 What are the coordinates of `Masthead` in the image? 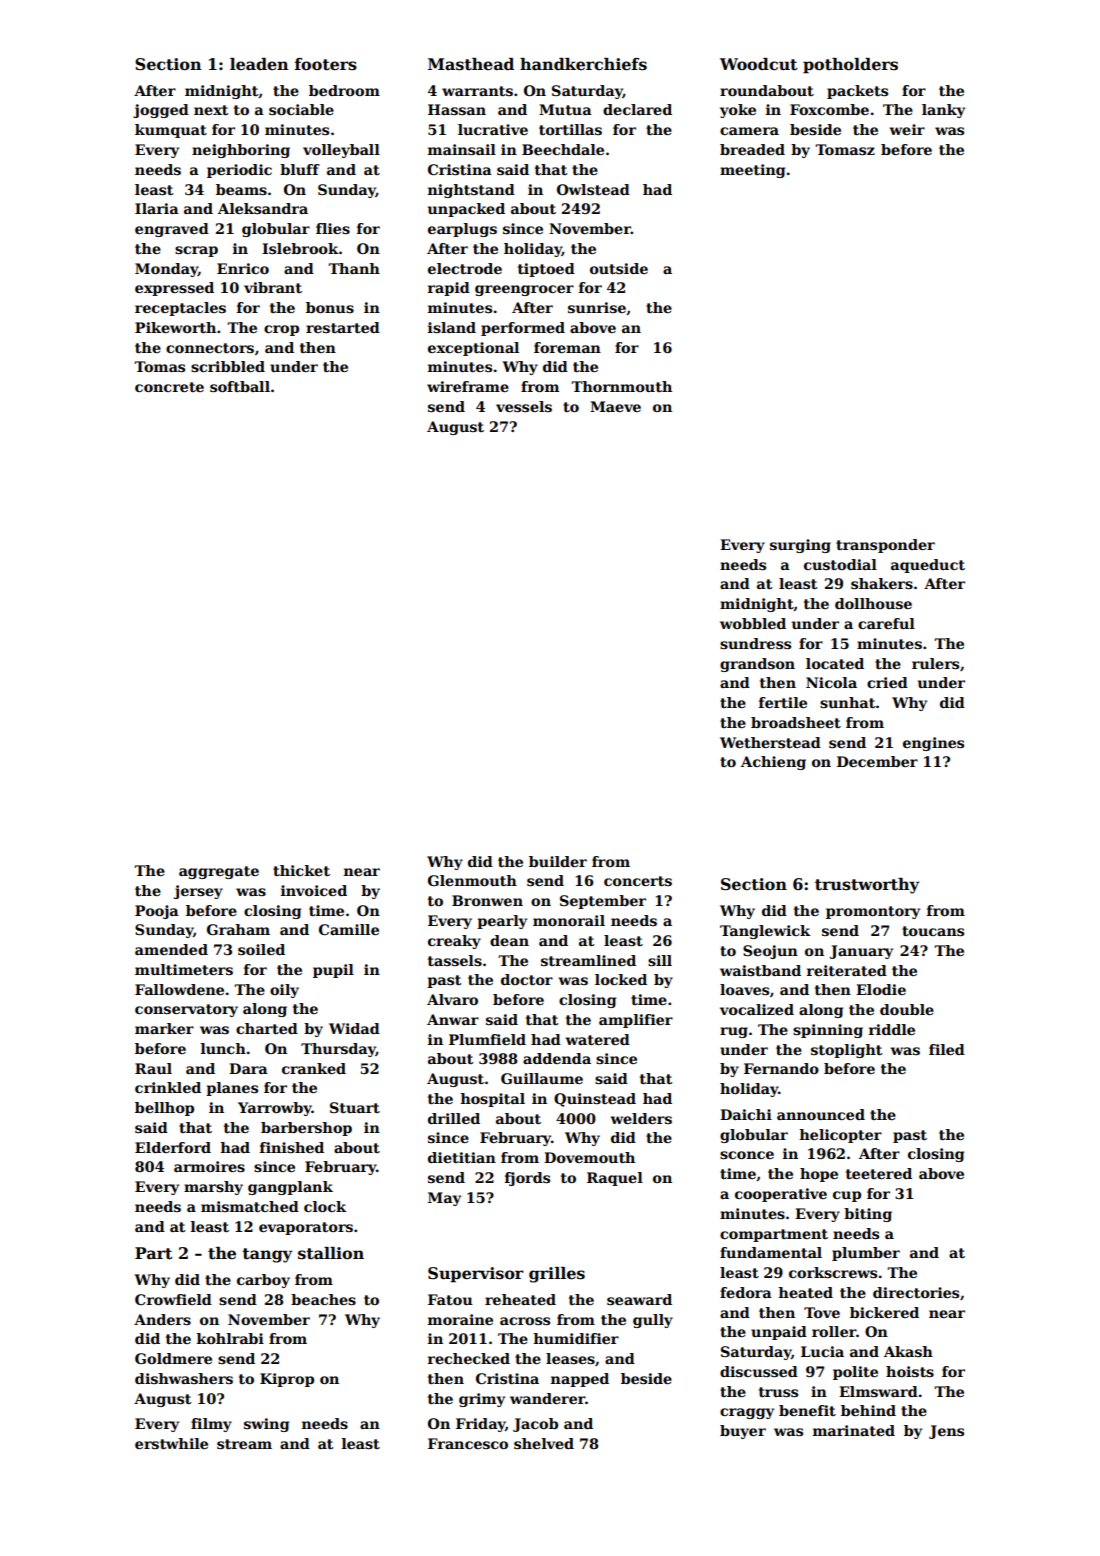 It's located at (471, 64).
